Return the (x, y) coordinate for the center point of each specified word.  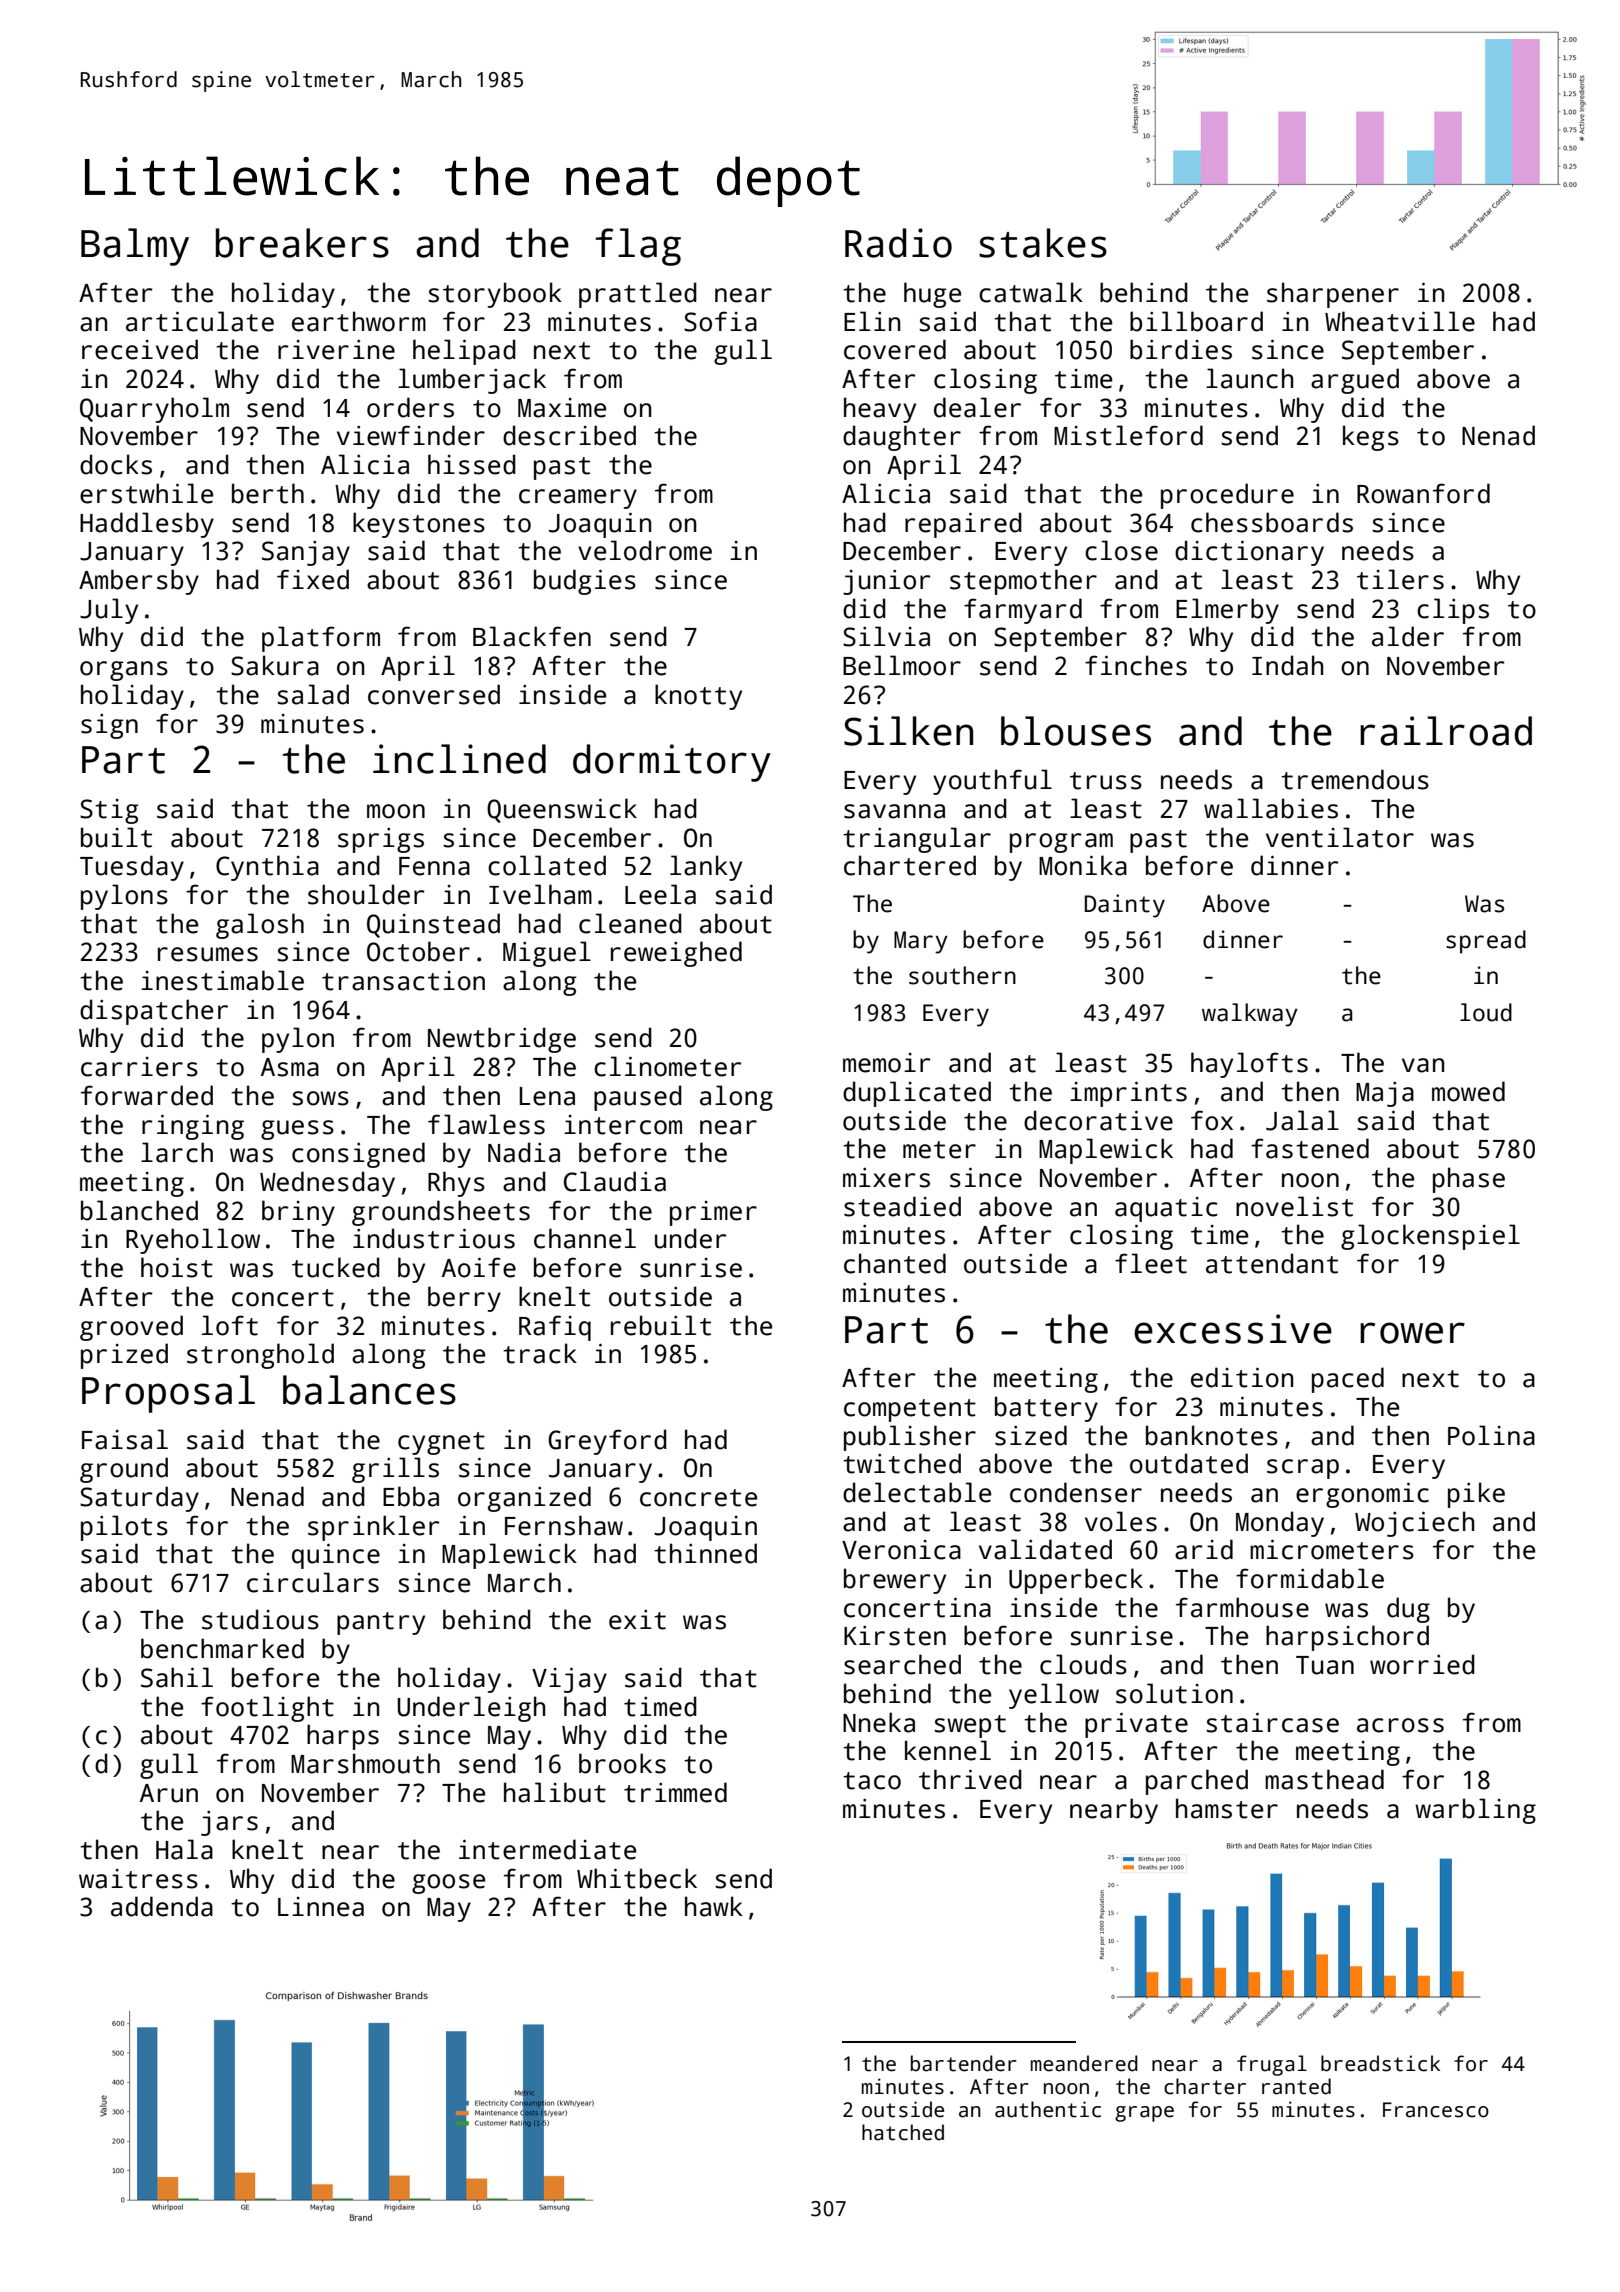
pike (1476, 1495)
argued (1355, 381)
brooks (622, 1763)
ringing (193, 1127)
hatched (903, 2132)
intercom (623, 1125)
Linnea (321, 1907)
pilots (124, 1528)
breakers (302, 243)
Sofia (720, 321)
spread (1486, 942)
